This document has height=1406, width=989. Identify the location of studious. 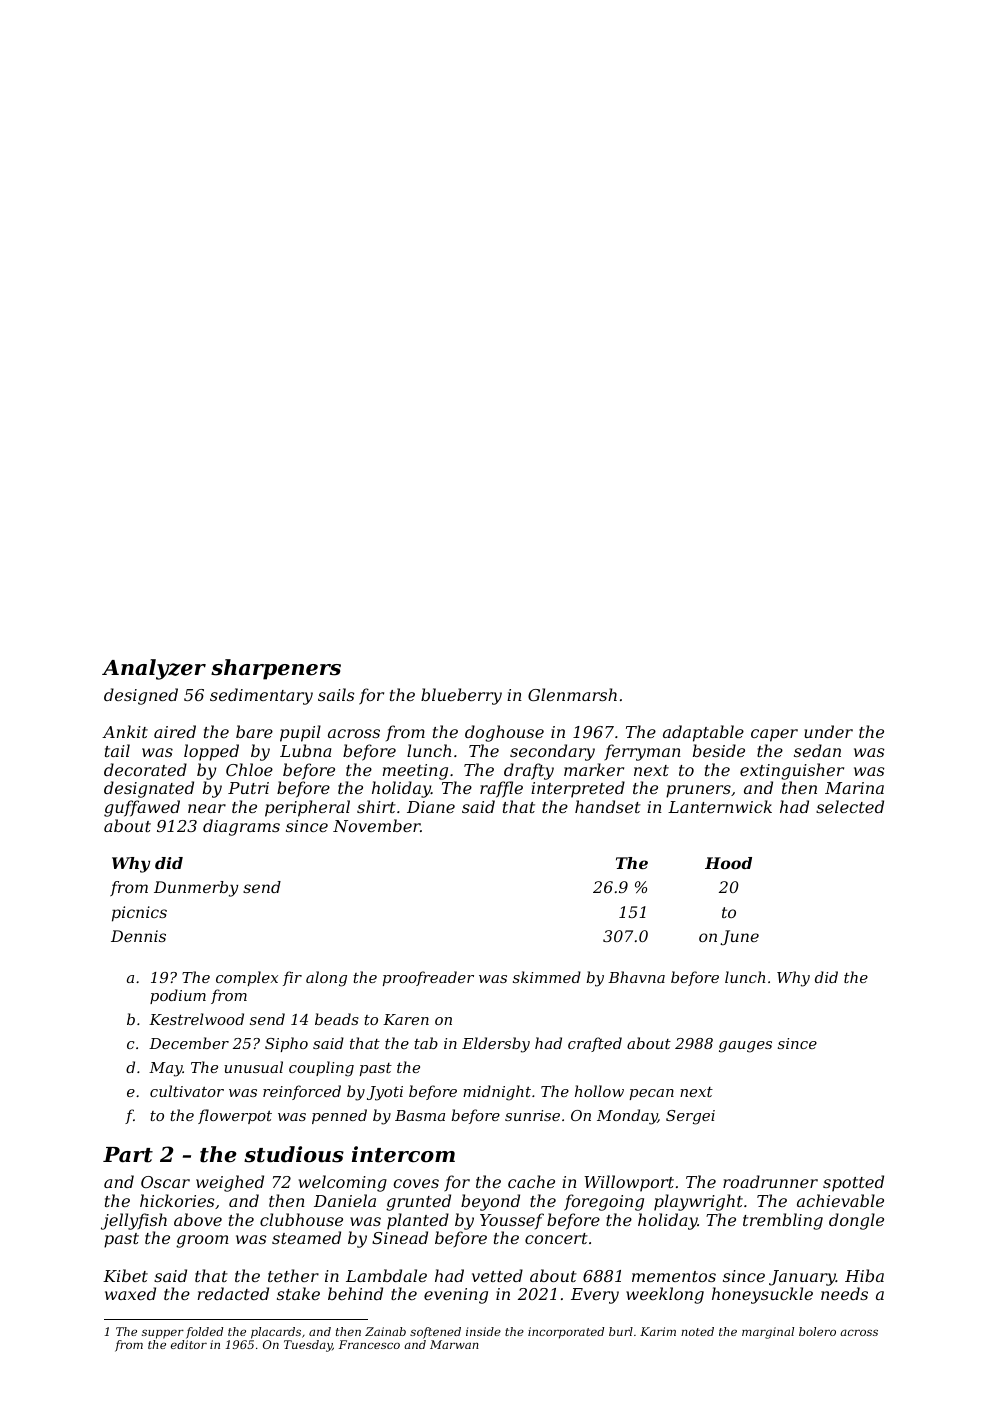
(294, 1154).
